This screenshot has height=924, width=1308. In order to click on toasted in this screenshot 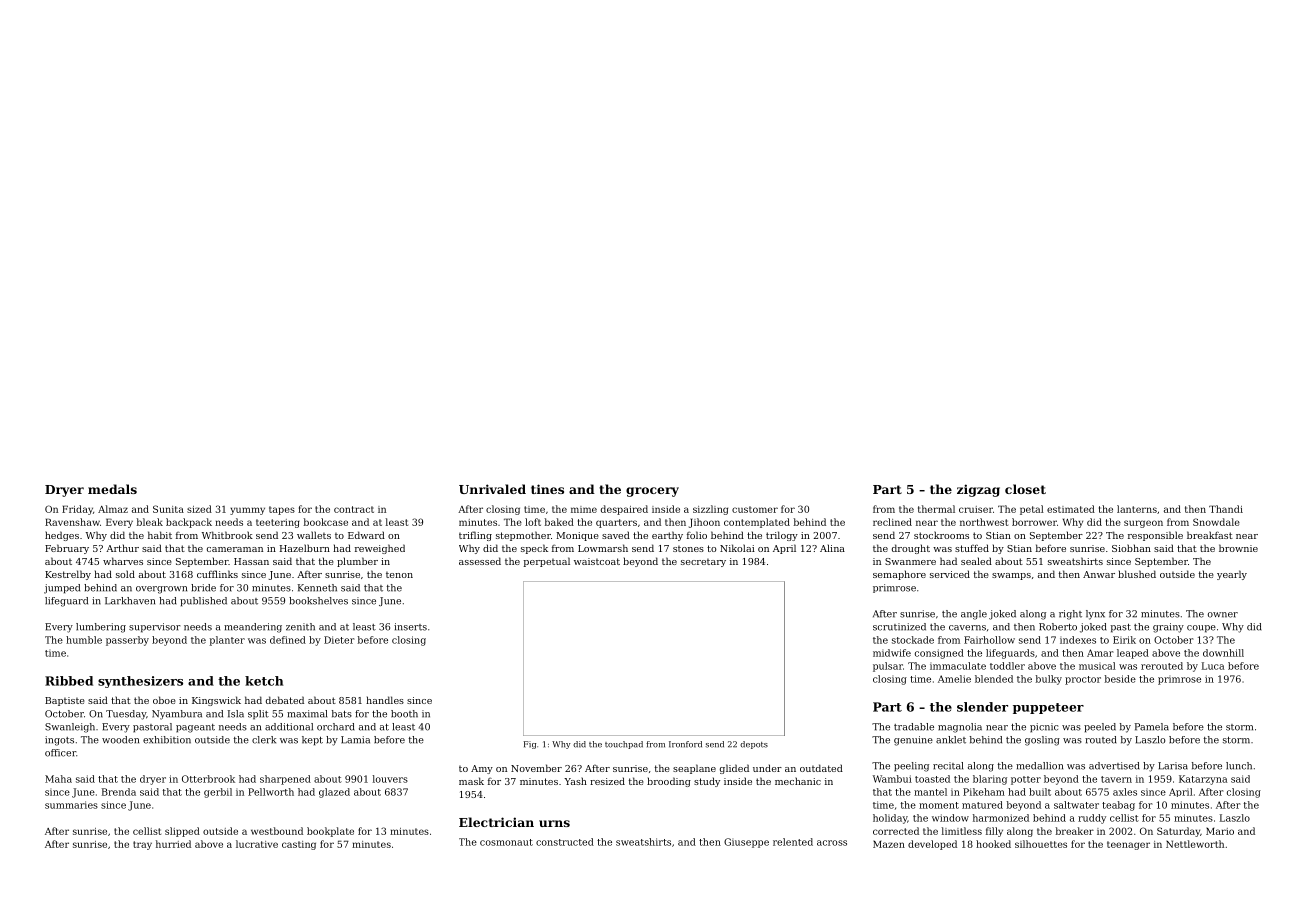, I will do `click(932, 779)`.
